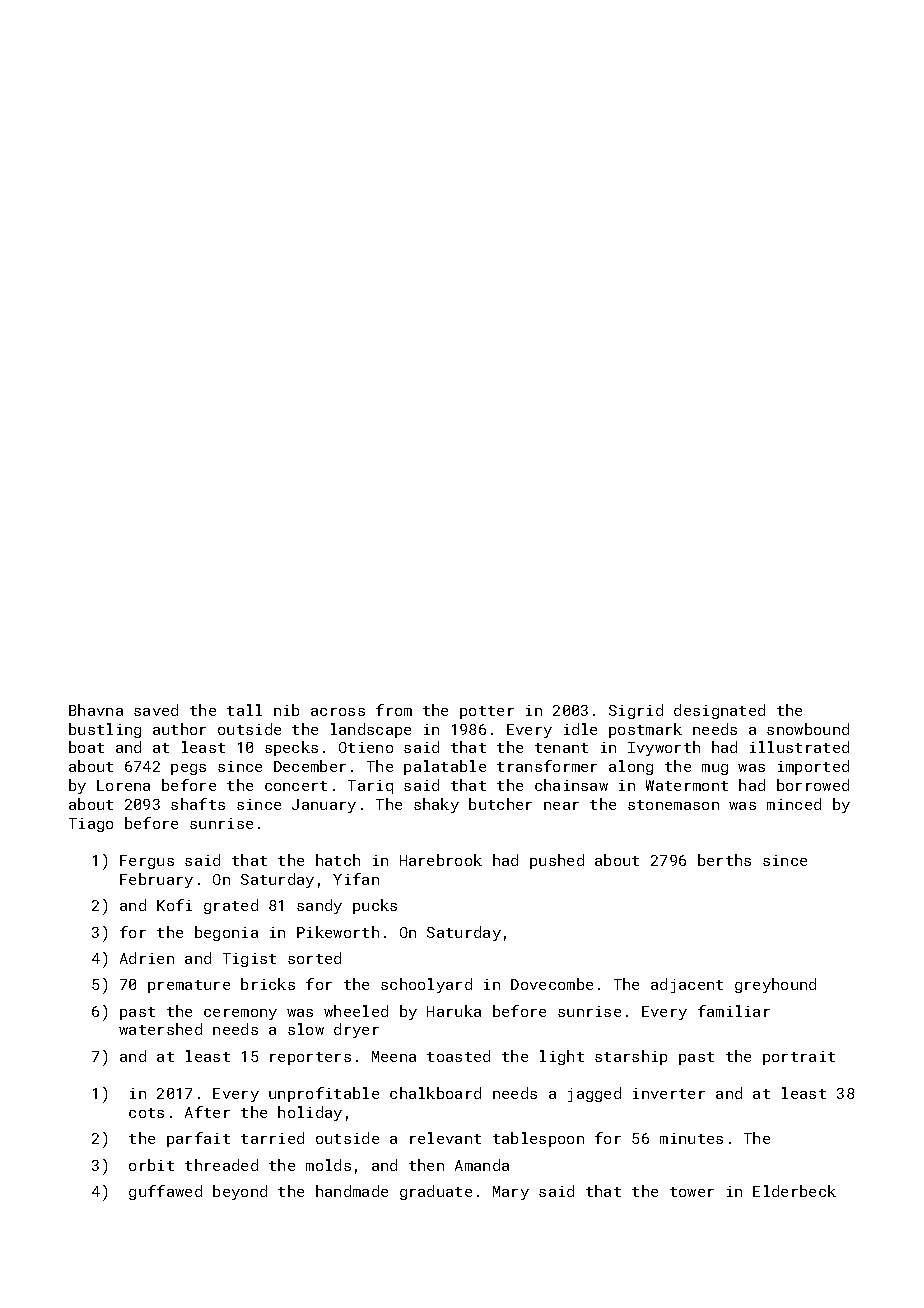 This screenshot has width=924, height=1308. Describe the element at coordinates (146, 1113) in the screenshot. I see `cots` at that location.
